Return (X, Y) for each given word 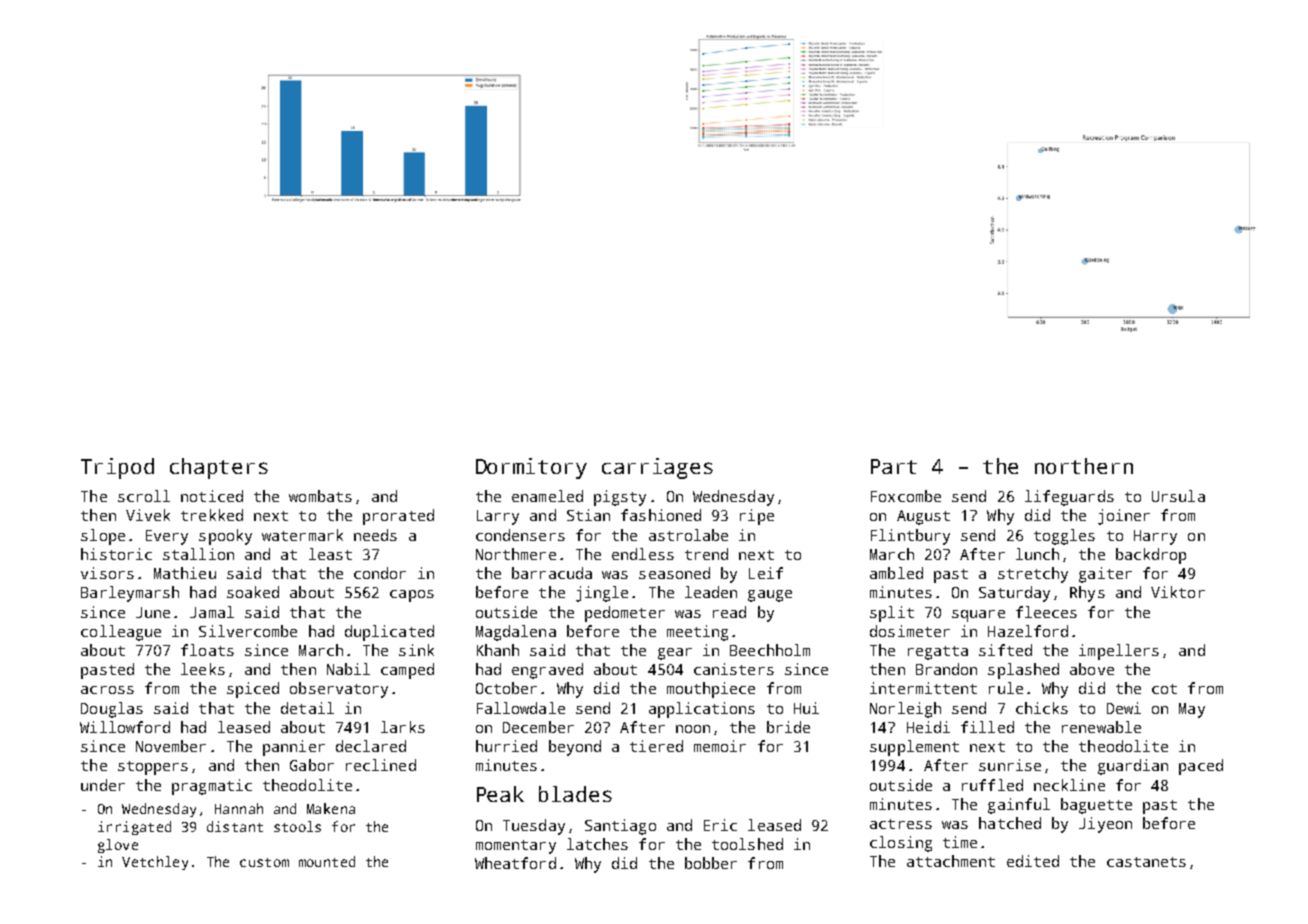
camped (407, 671)
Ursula (1178, 496)
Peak (500, 794)
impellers (1119, 652)
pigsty (620, 498)
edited (1033, 861)
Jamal (212, 612)
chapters (219, 468)
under (103, 785)
